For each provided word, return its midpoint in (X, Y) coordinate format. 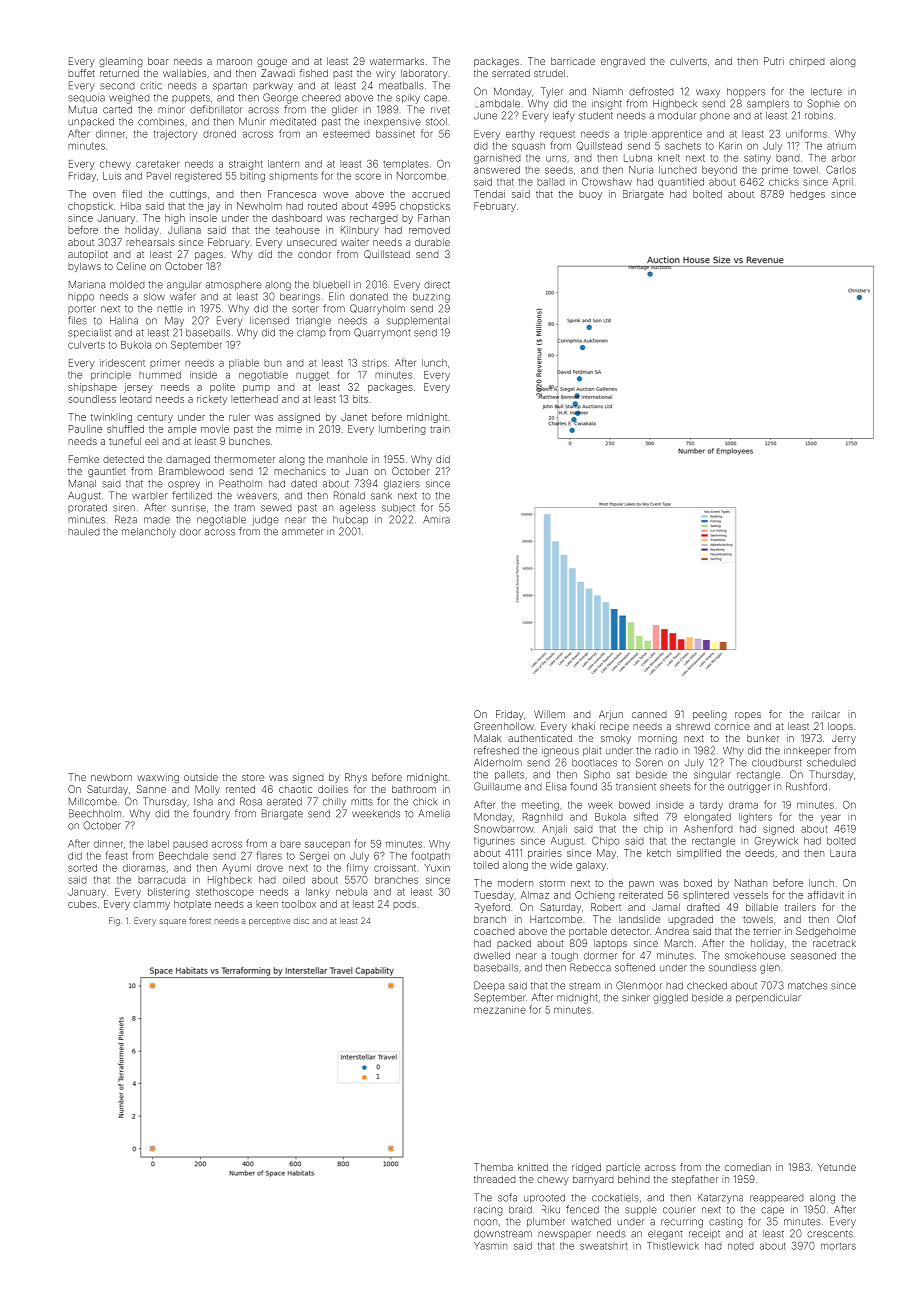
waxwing (158, 778)
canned (649, 714)
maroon (234, 62)
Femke (84, 459)
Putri (774, 61)
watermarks (397, 61)
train (440, 429)
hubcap (350, 520)
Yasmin (490, 1246)
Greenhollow (504, 726)
